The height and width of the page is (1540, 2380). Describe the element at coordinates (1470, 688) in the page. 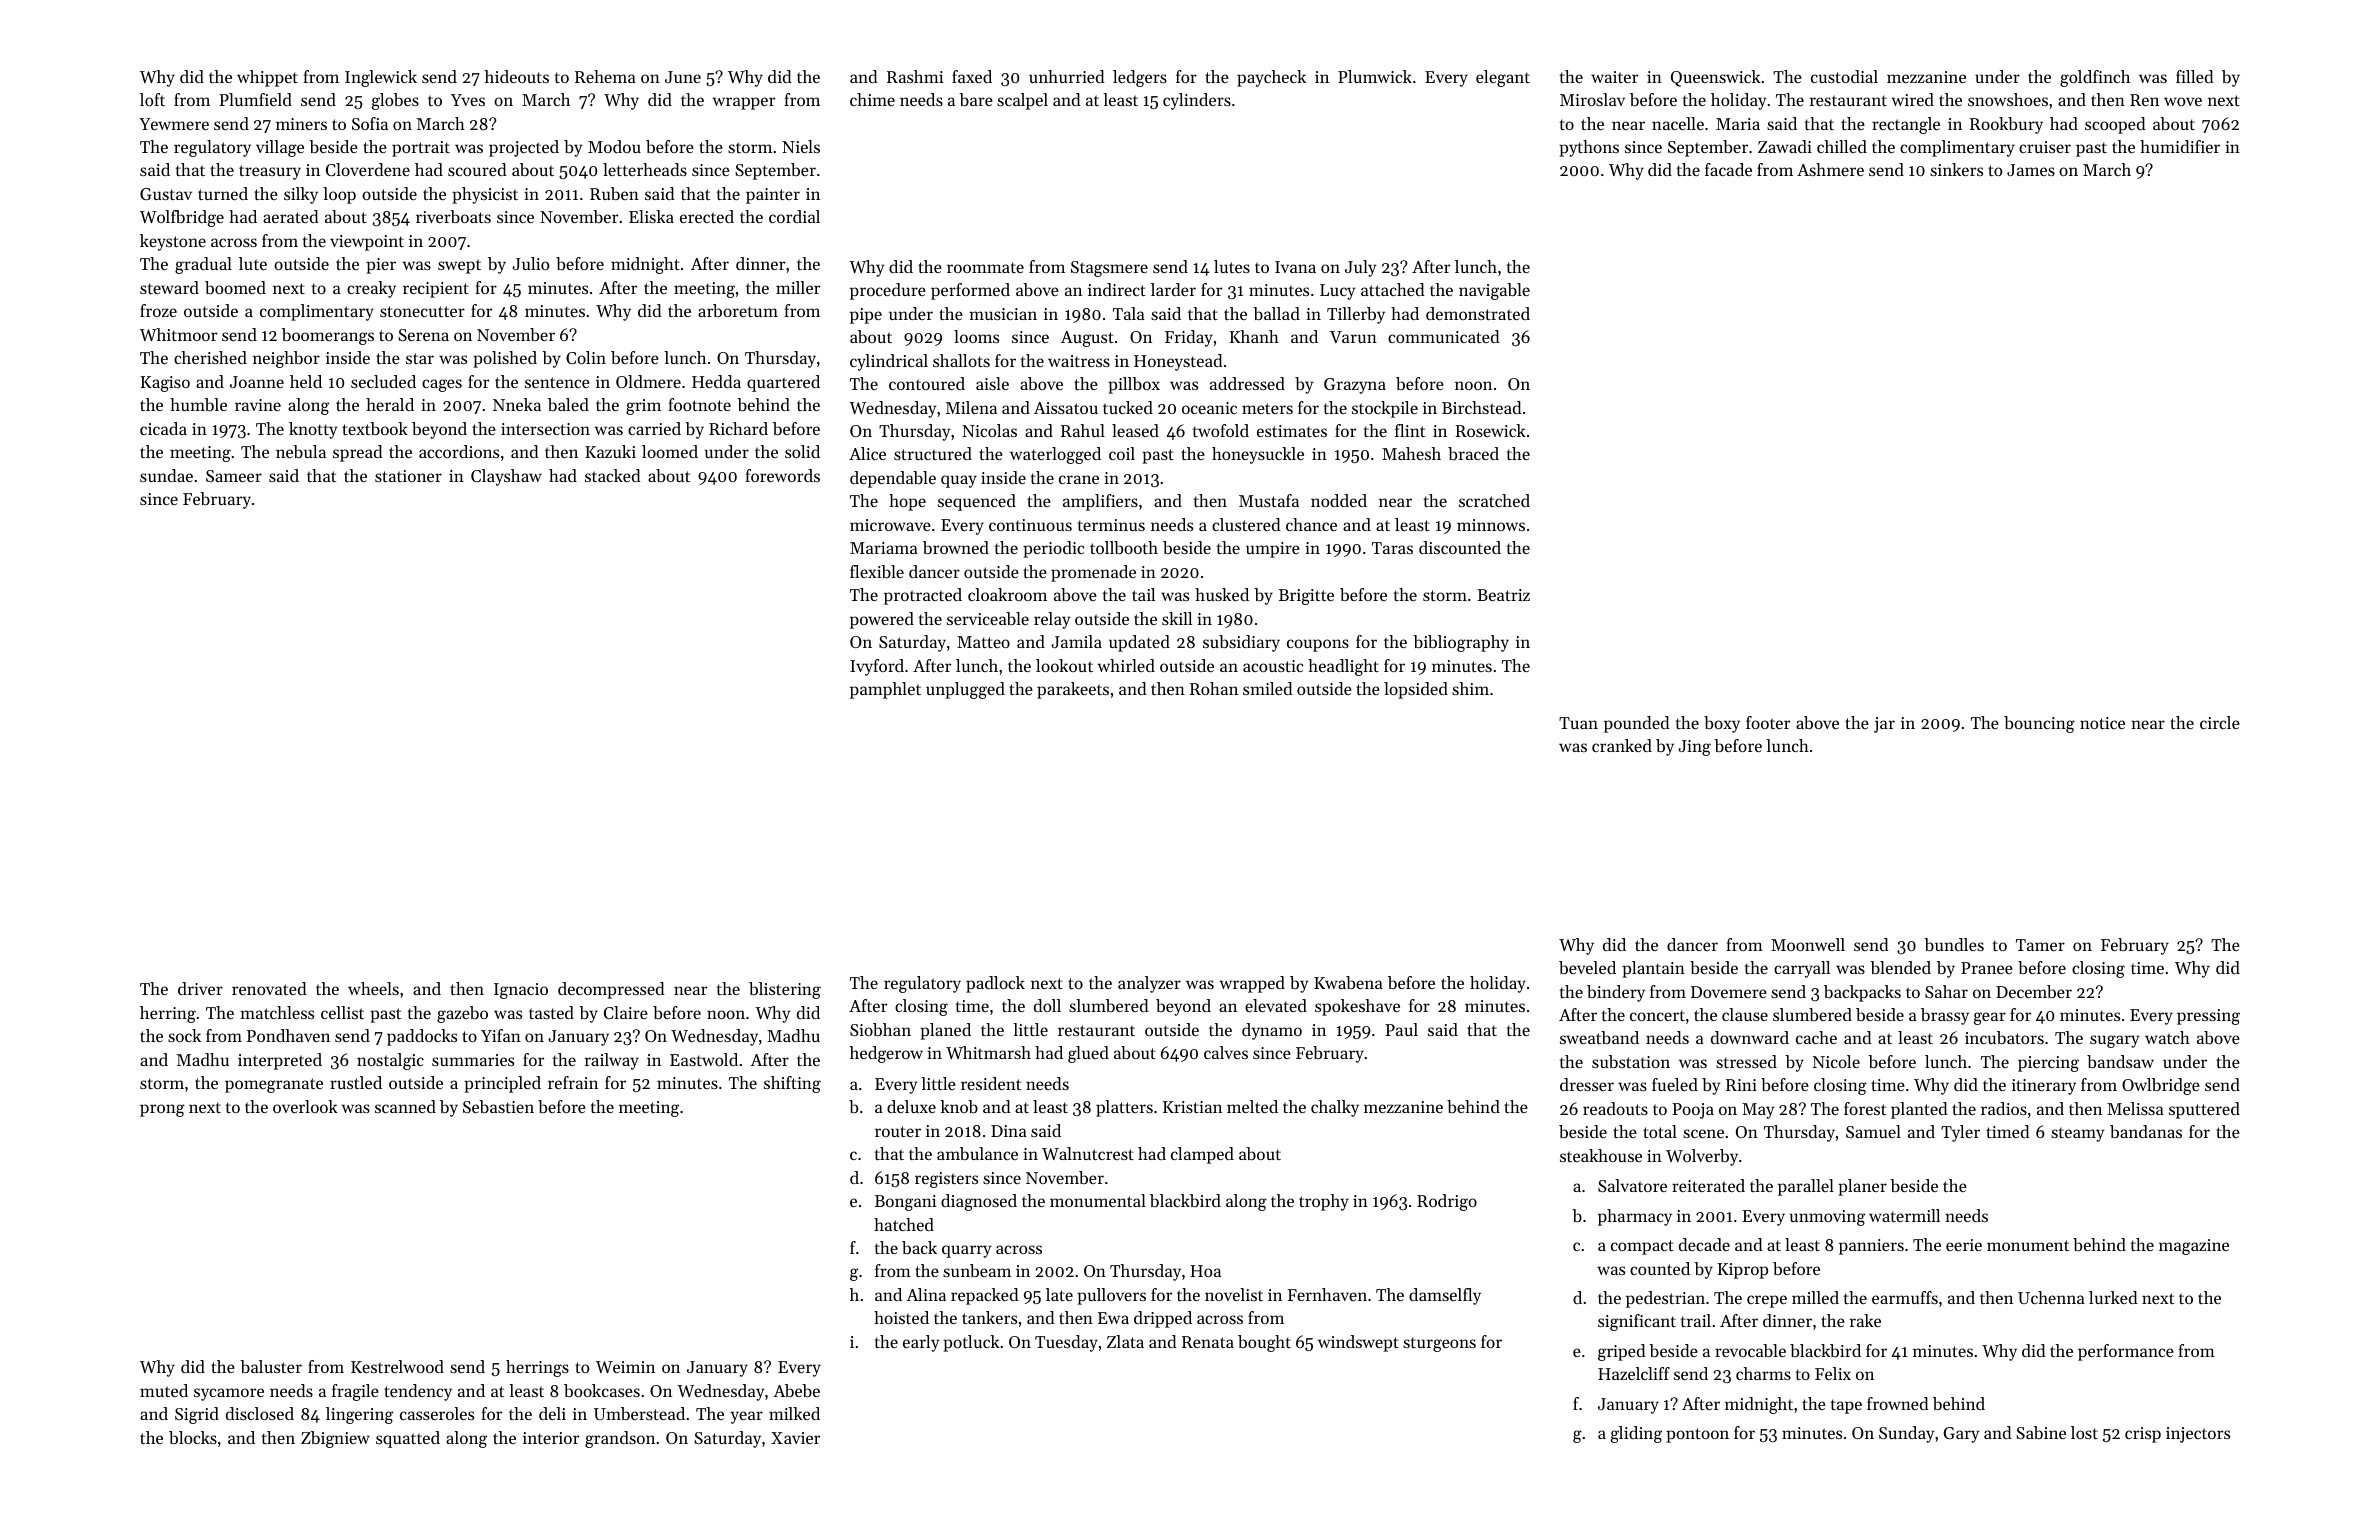

I see `shim` at that location.
